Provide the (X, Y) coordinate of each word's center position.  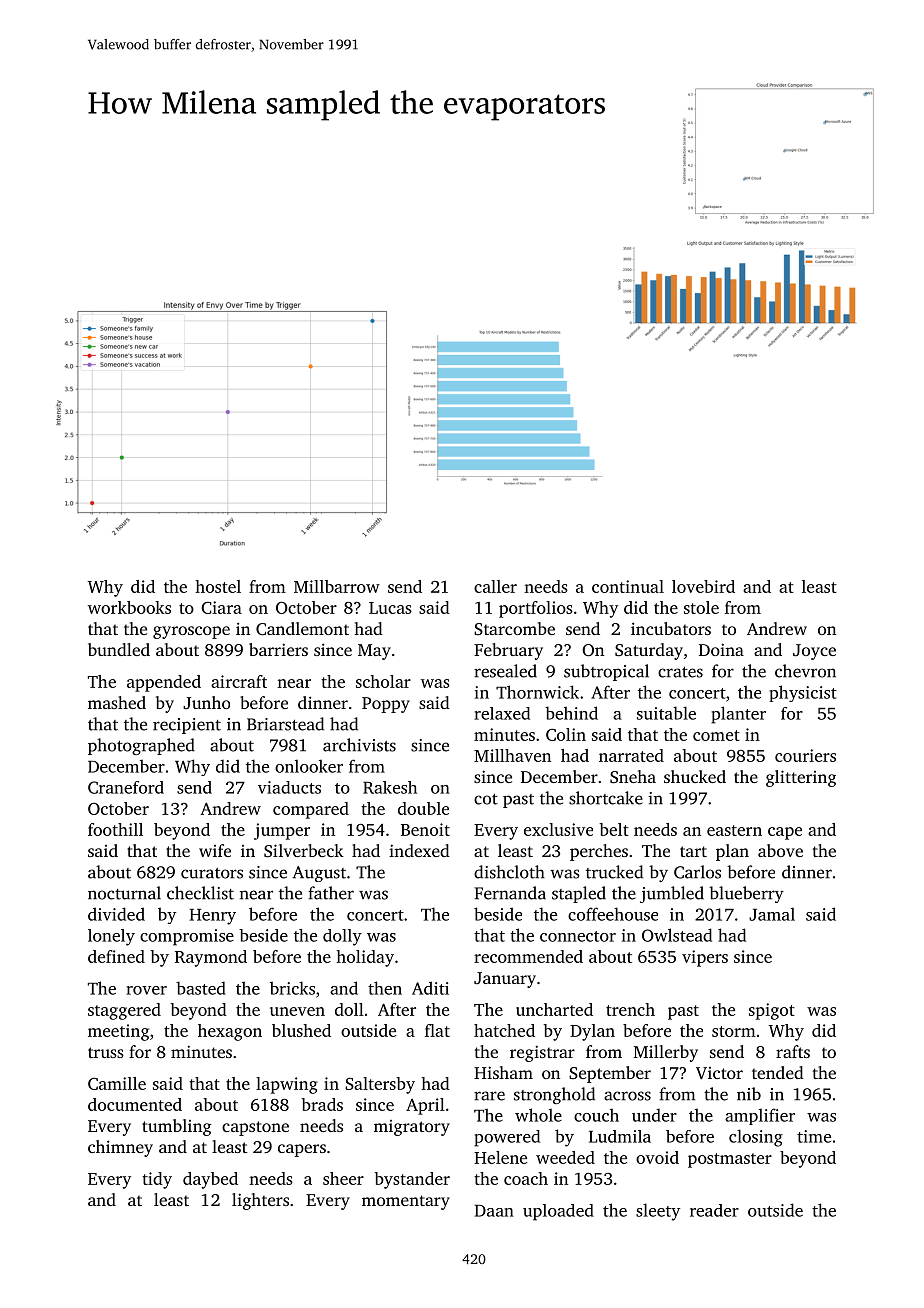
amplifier (760, 1116)
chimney (120, 1148)
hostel (218, 586)
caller (495, 586)
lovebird (703, 586)
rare (489, 1096)
